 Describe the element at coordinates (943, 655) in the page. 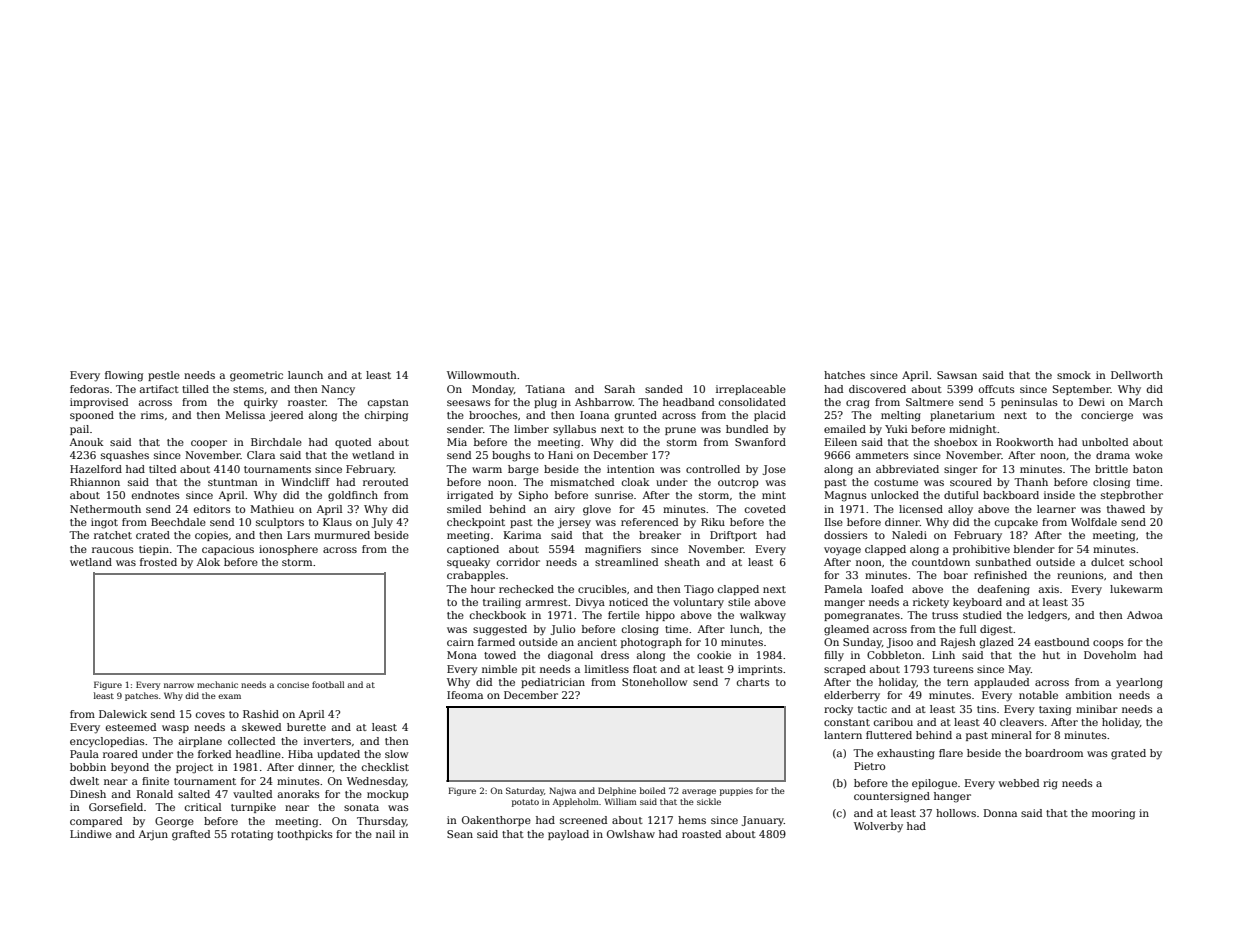

I see `Linh` at that location.
